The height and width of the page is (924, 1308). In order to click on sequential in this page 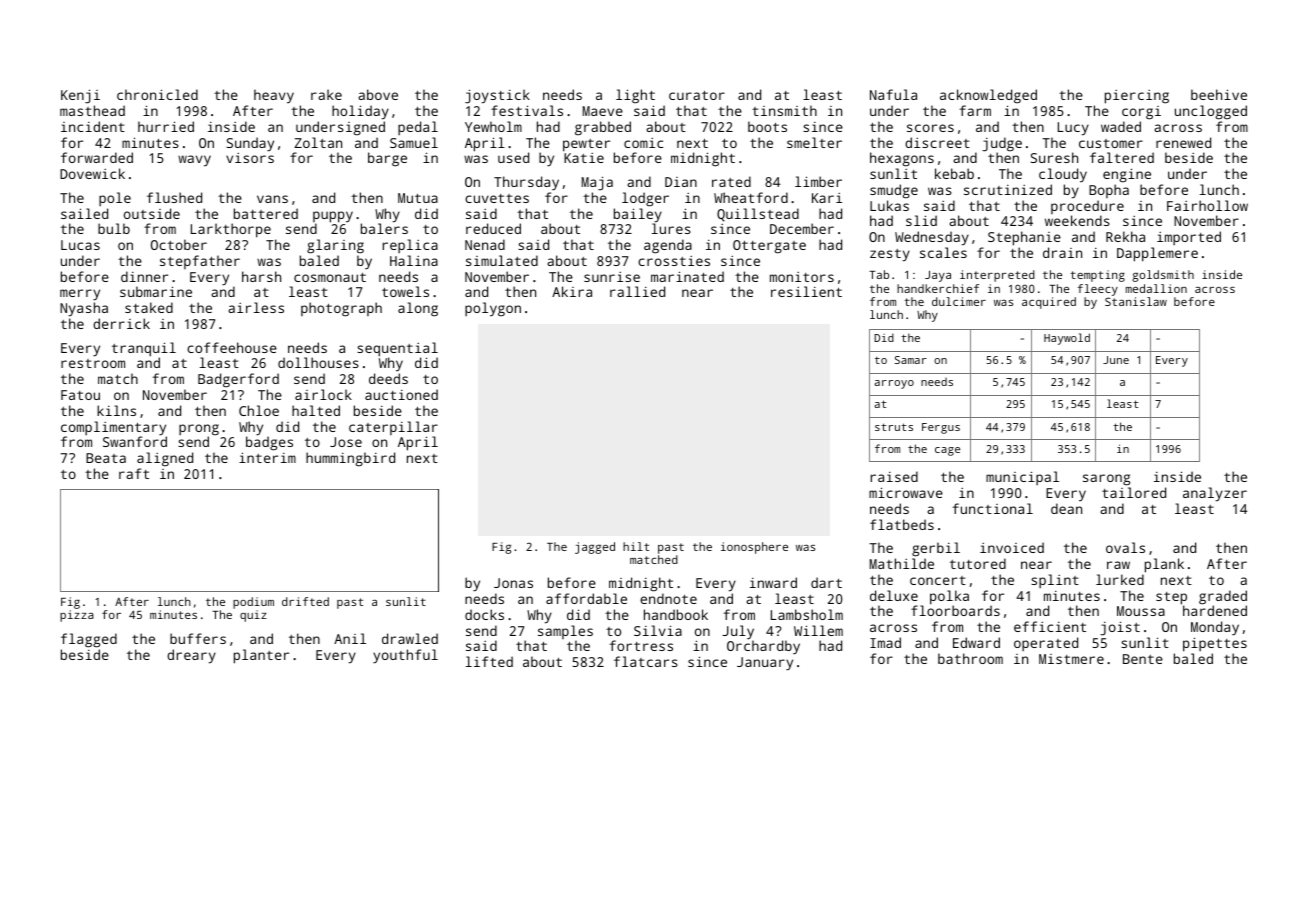, I will do `click(397, 350)`.
